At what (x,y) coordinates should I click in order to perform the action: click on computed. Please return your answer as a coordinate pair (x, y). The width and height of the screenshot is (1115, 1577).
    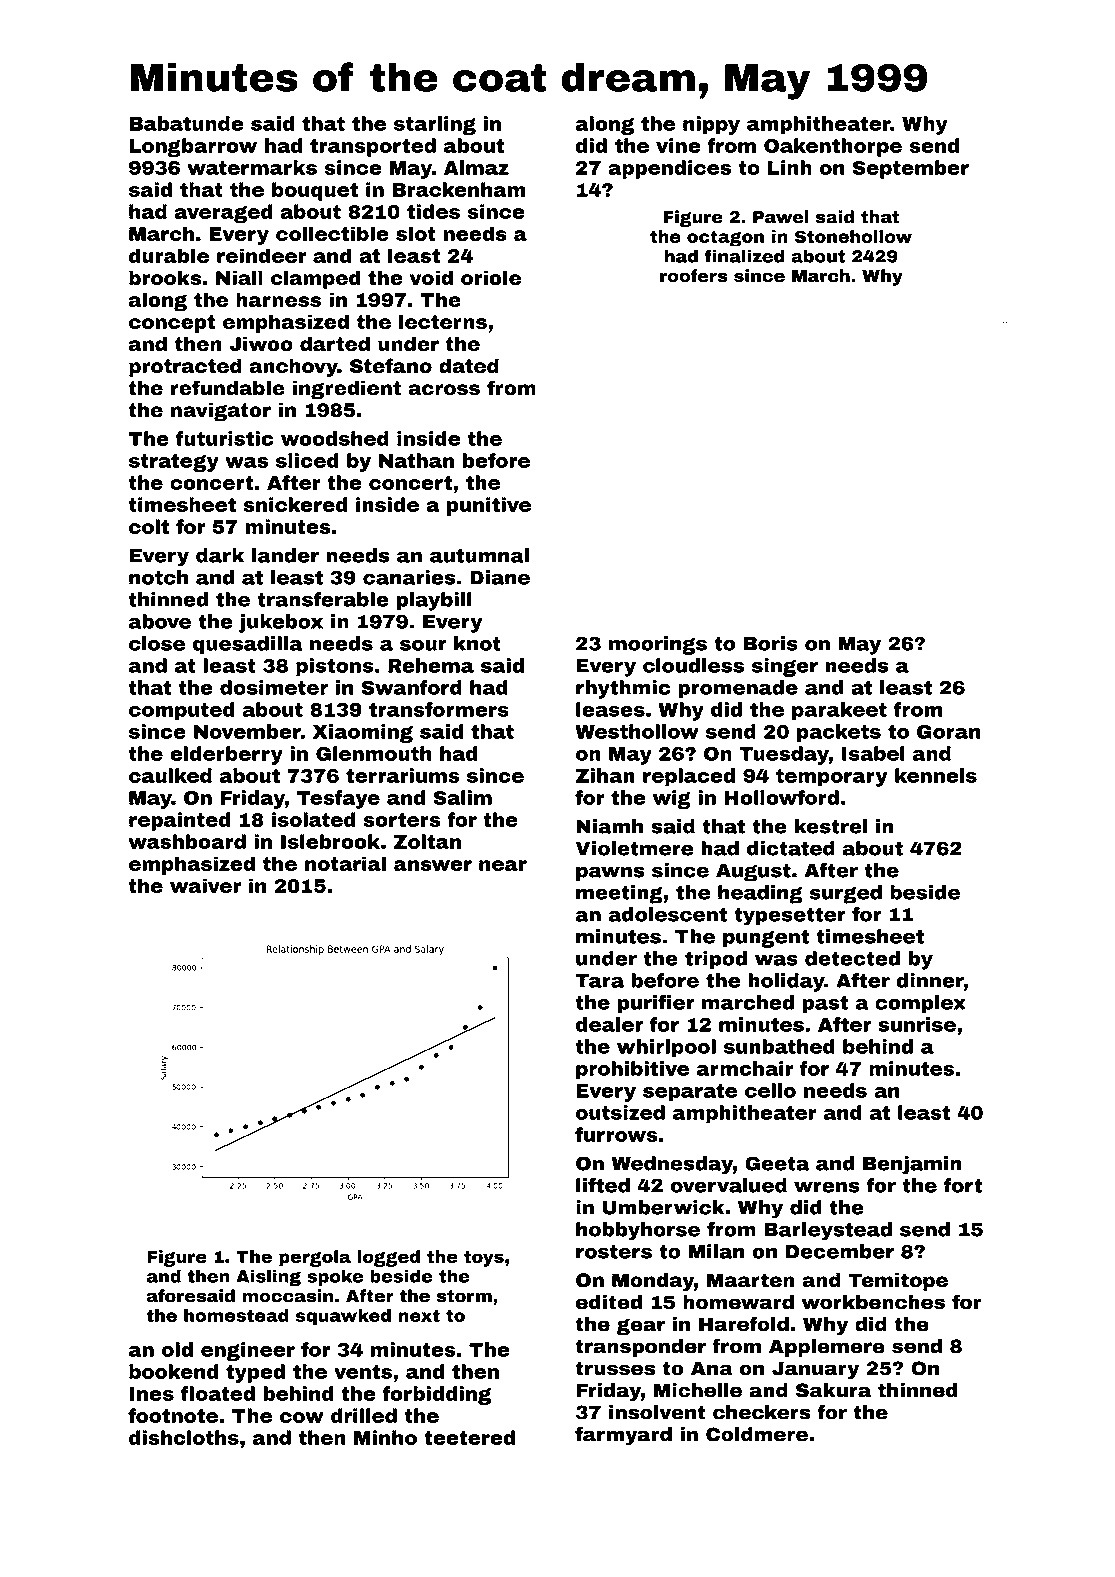
    Looking at the image, I should click on (182, 711).
